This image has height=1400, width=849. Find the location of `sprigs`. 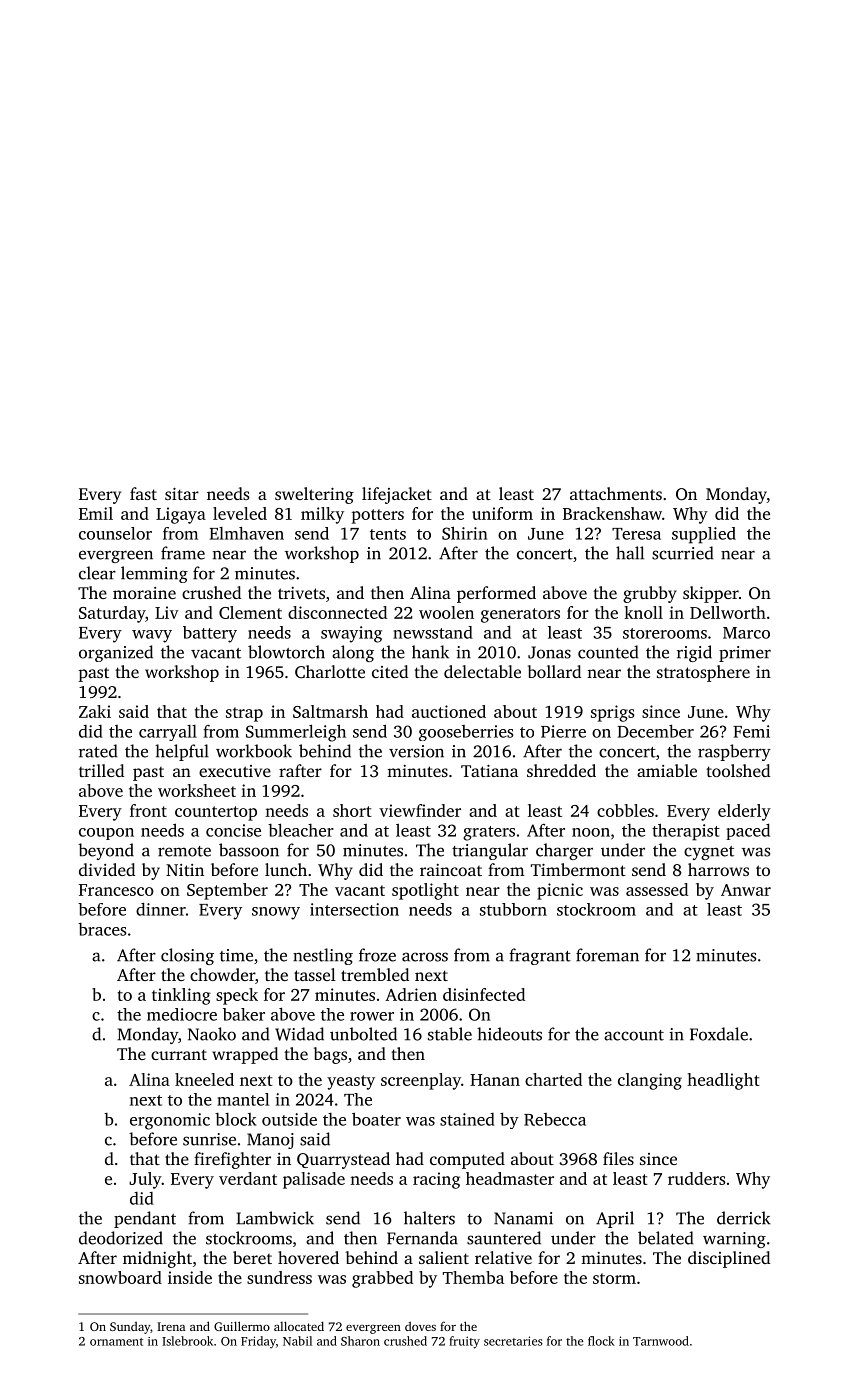

sprigs is located at coordinates (612, 713).
